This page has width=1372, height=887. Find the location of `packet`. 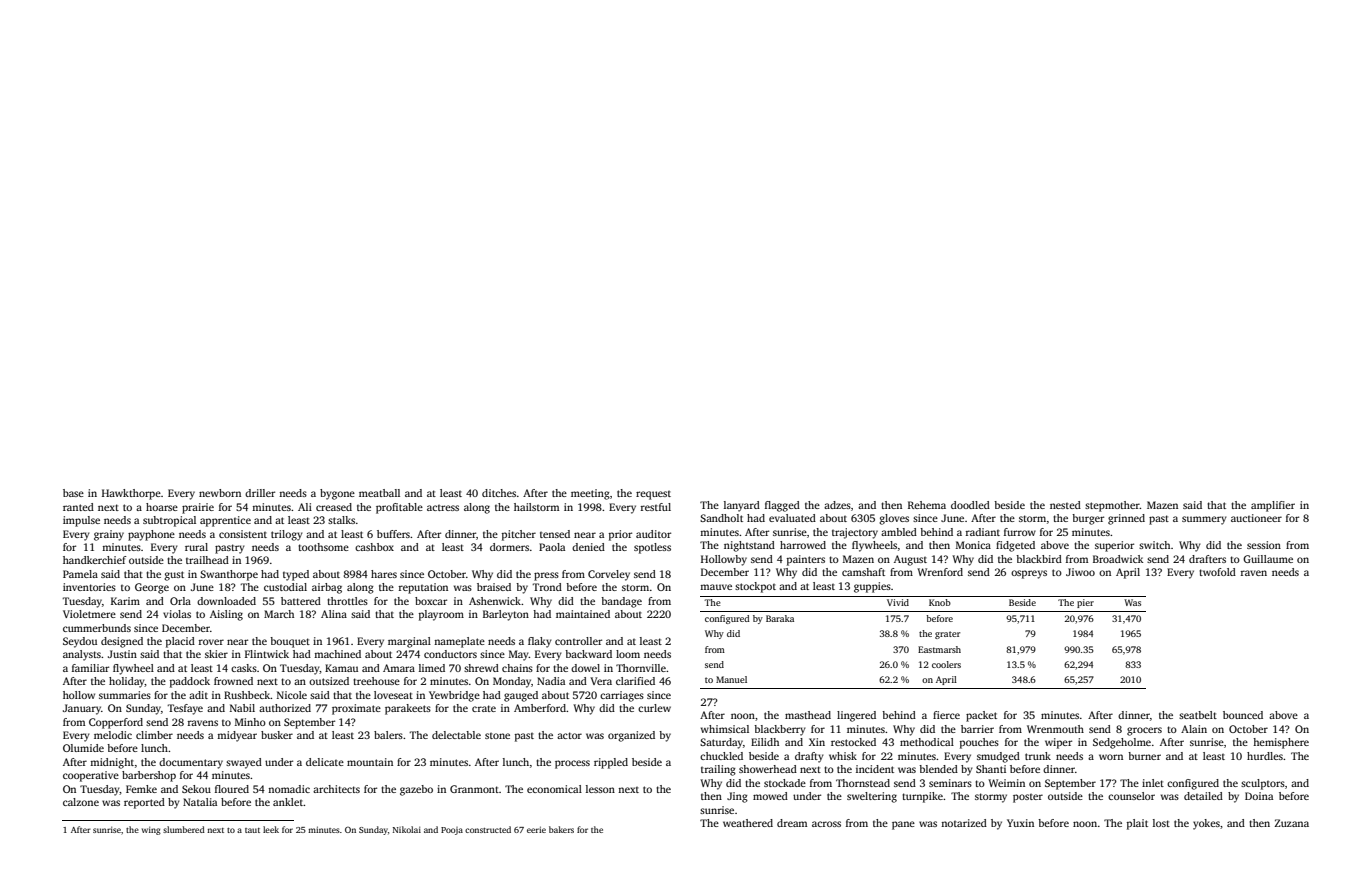

packet is located at coordinates (981, 716).
